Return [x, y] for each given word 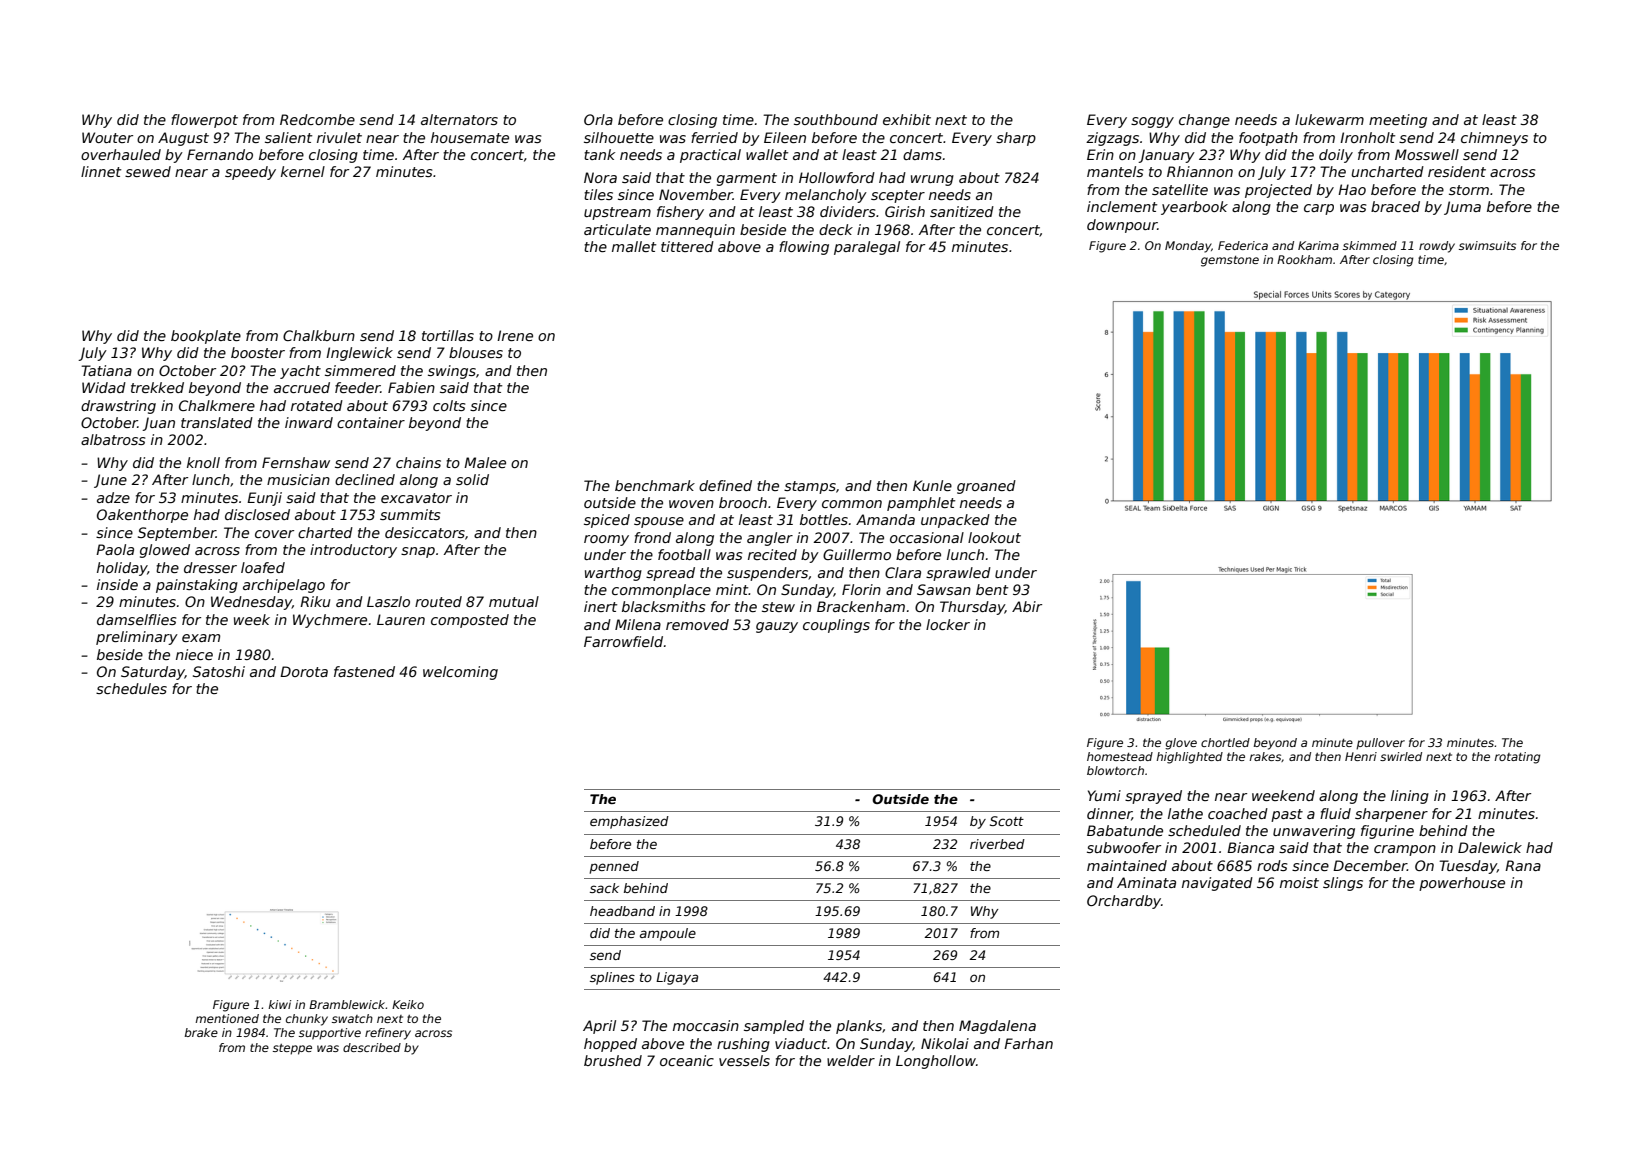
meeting [1398, 121]
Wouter [107, 137]
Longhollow [936, 1062]
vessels [744, 1060]
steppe [292, 1049]
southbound [836, 119]
